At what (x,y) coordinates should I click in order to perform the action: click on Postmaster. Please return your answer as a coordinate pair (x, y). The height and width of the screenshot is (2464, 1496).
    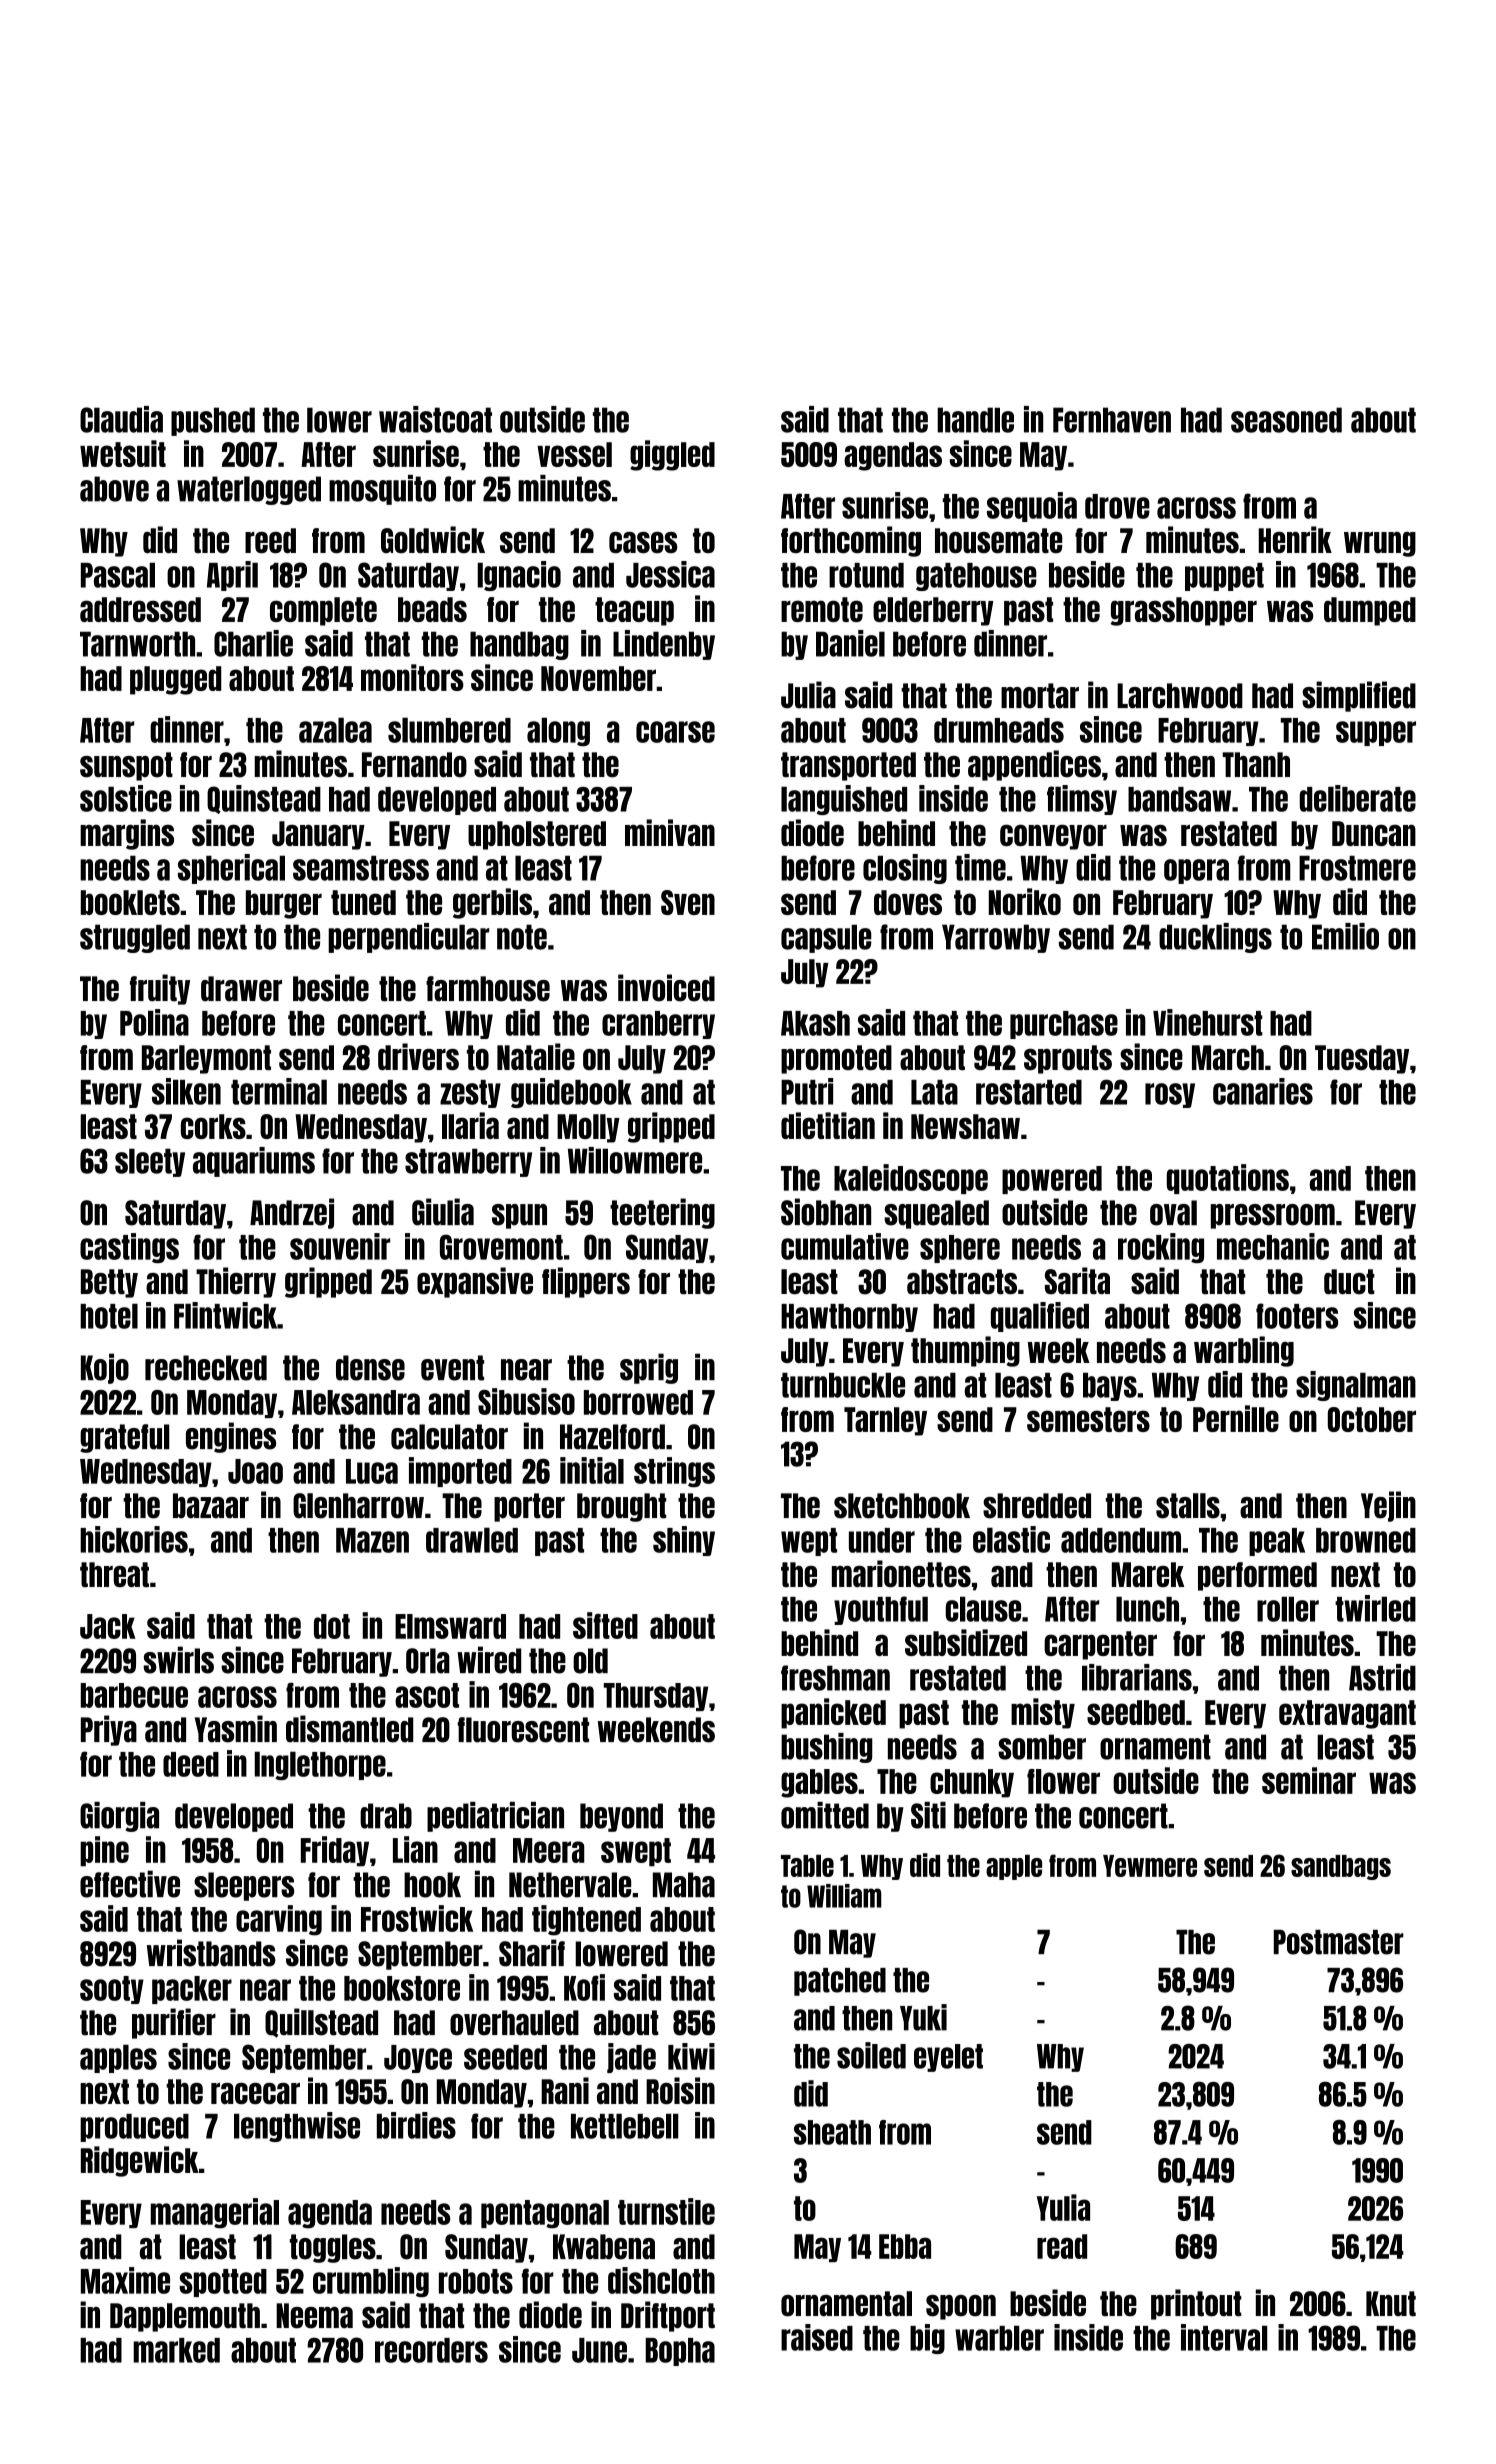
    Looking at the image, I should click on (1339, 1942).
